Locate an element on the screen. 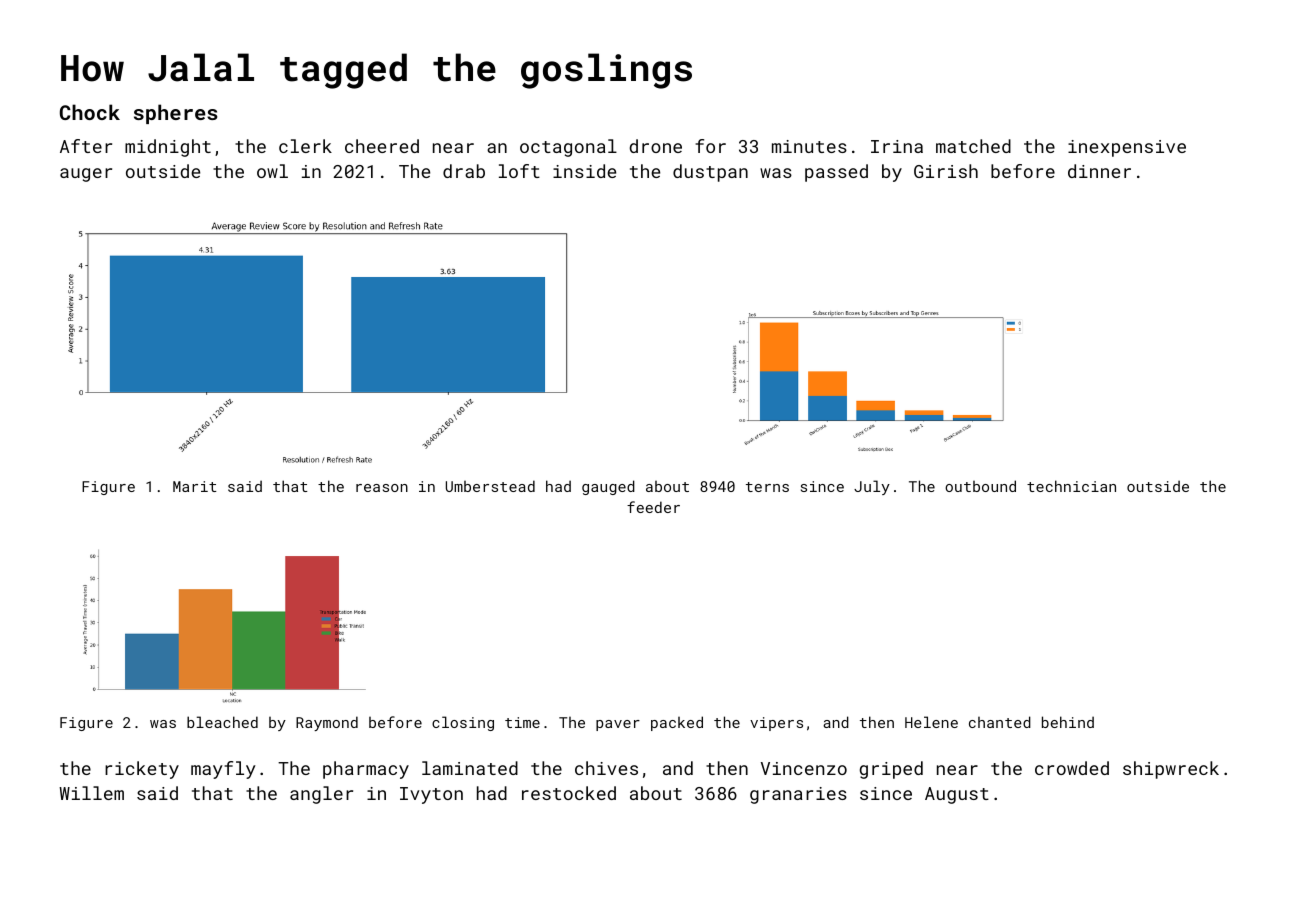 This screenshot has height=924, width=1308. After is located at coordinates (86, 146).
